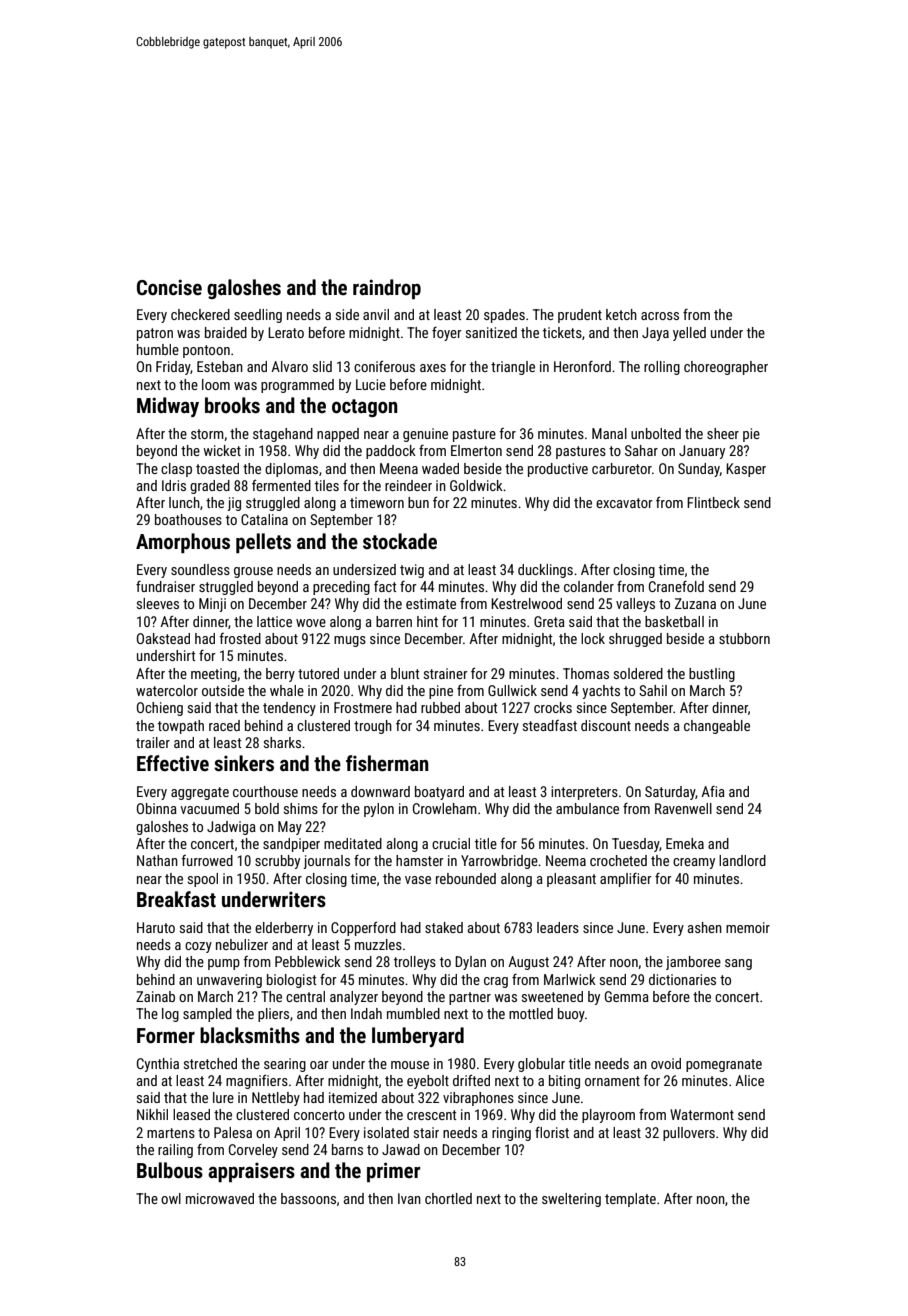  I want to click on Kasper, so click(746, 470).
